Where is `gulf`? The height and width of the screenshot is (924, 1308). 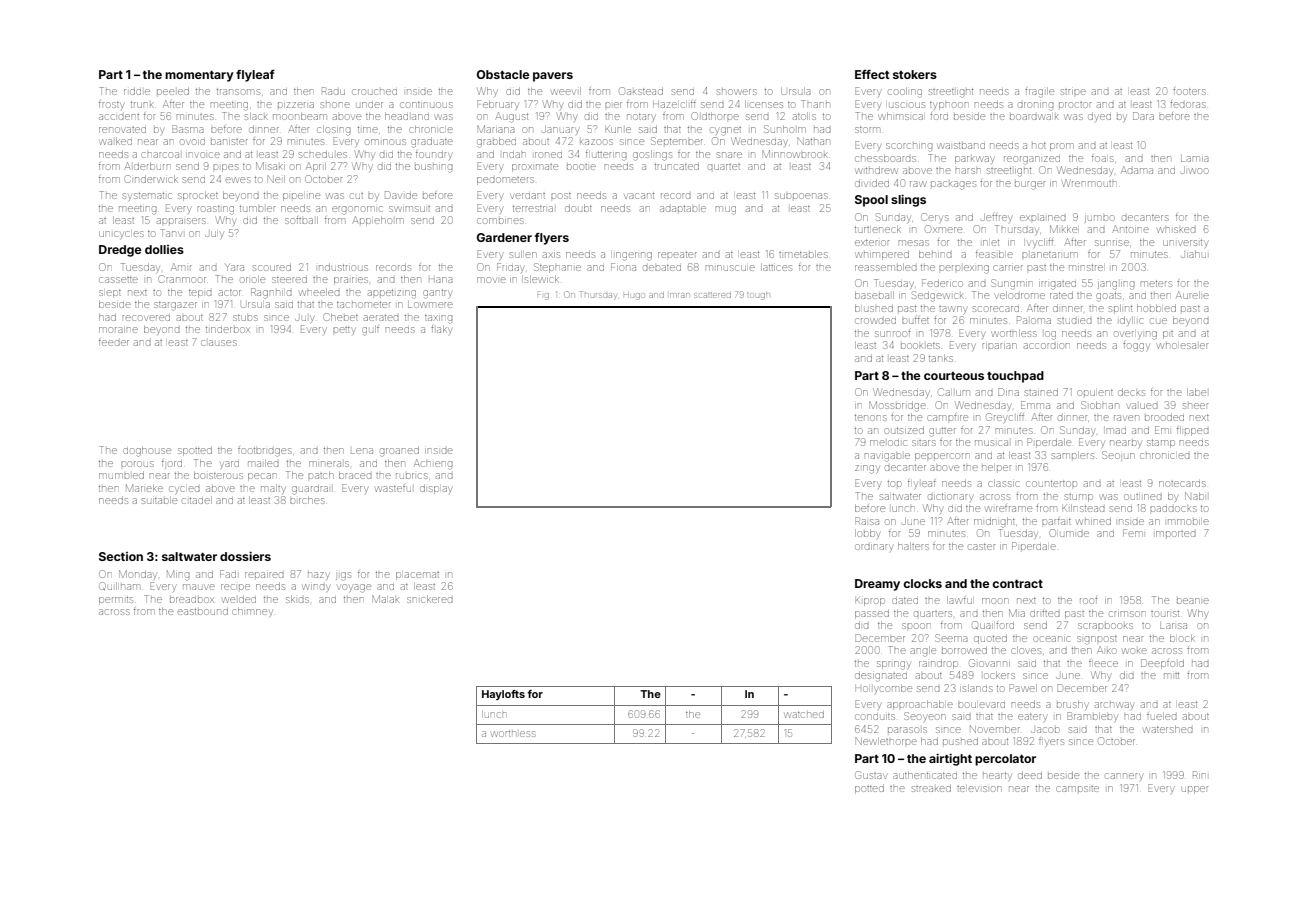
gulf is located at coordinates (370, 331).
